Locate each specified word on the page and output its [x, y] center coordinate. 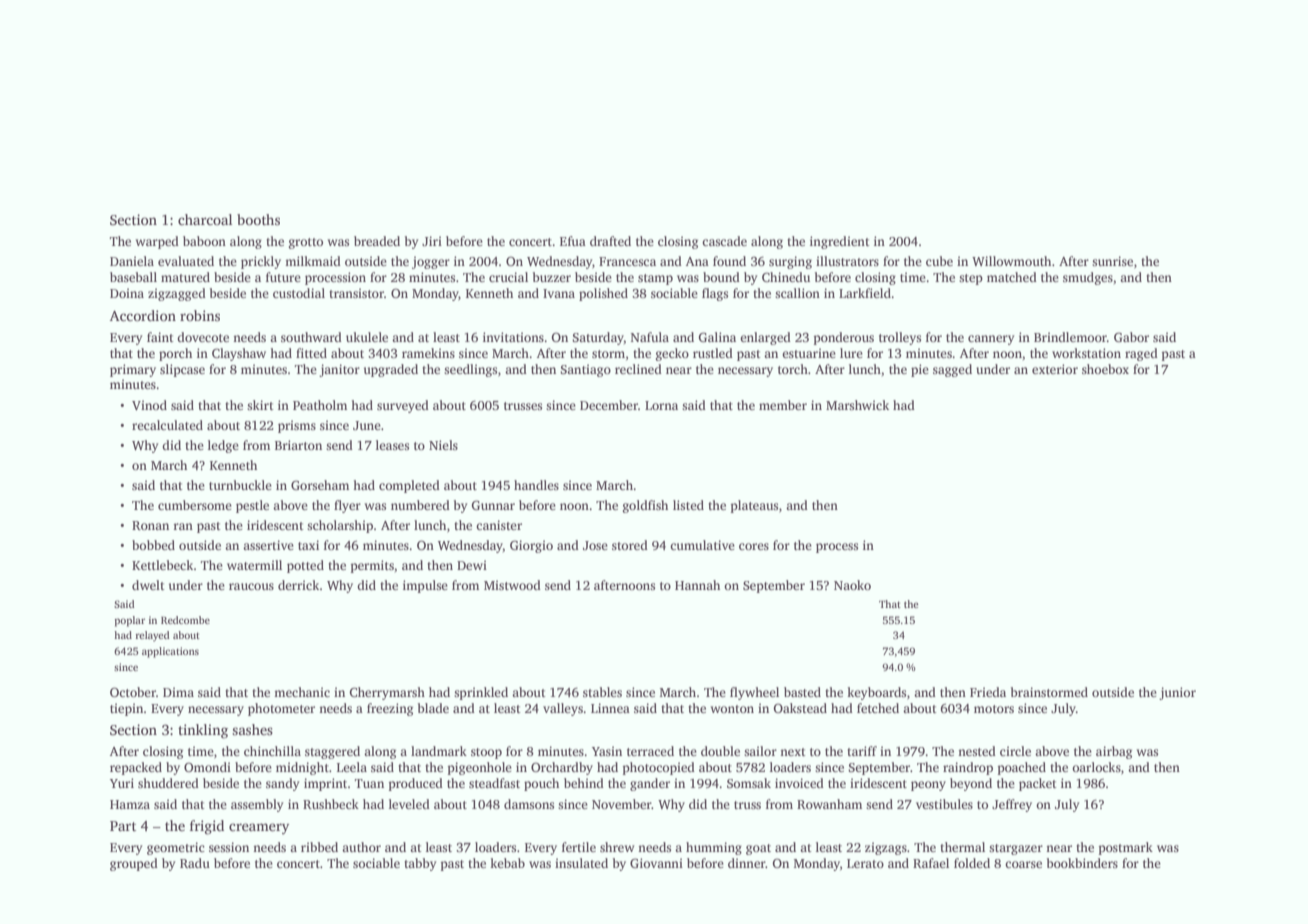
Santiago [585, 370]
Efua [573, 241]
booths [258, 219]
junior [1177, 693]
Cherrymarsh [387, 693]
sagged [952, 370]
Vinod [149, 405]
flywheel [754, 693]
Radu [195, 863]
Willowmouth [1011, 261]
